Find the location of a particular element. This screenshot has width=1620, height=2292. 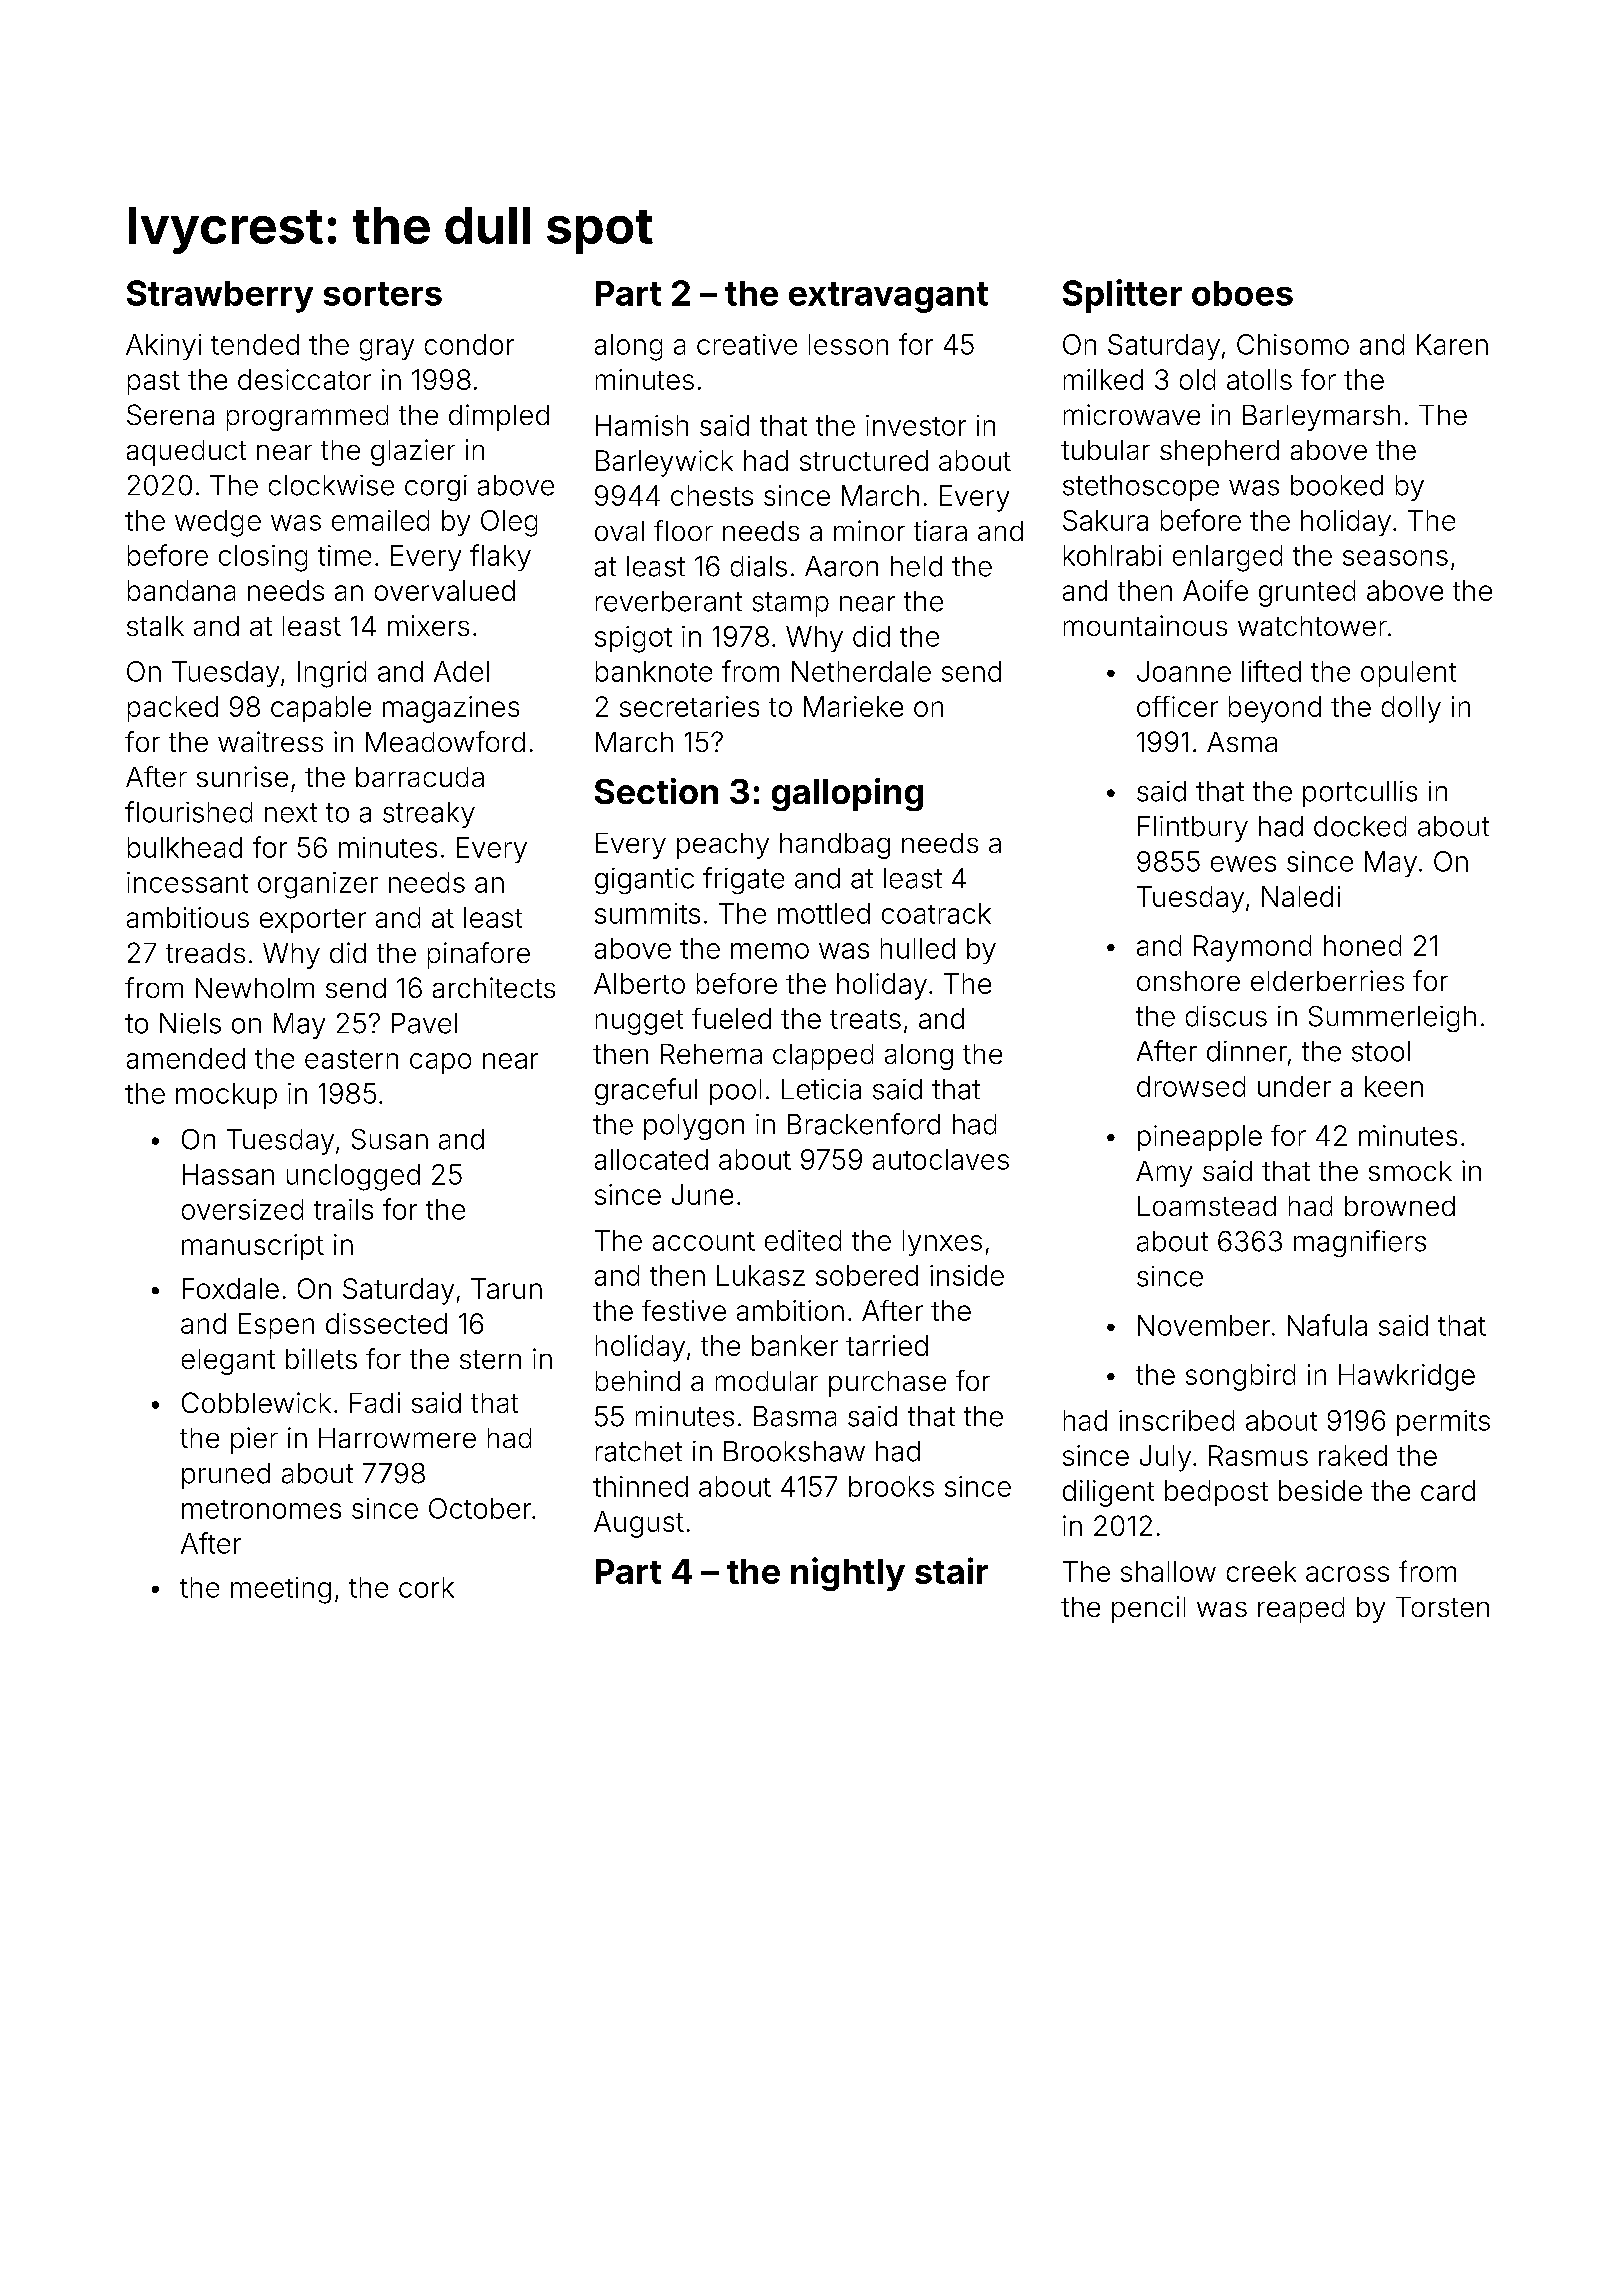

extravagant is located at coordinates (888, 297).
